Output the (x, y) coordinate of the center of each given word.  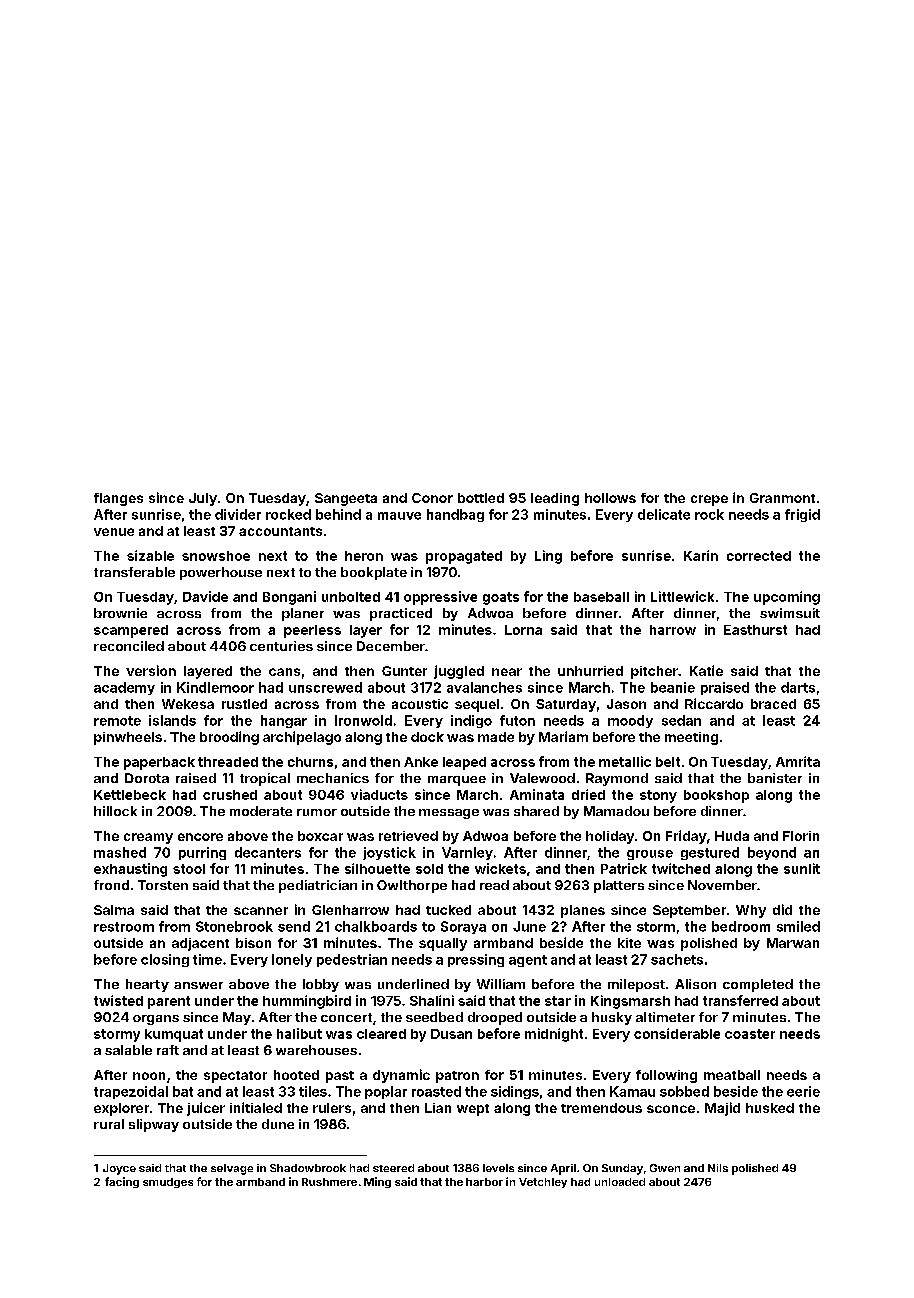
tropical (265, 779)
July (203, 499)
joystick (389, 853)
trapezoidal (131, 1092)
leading (555, 499)
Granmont (782, 498)
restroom (124, 927)
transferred (740, 1000)
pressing (476, 960)
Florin (801, 836)
